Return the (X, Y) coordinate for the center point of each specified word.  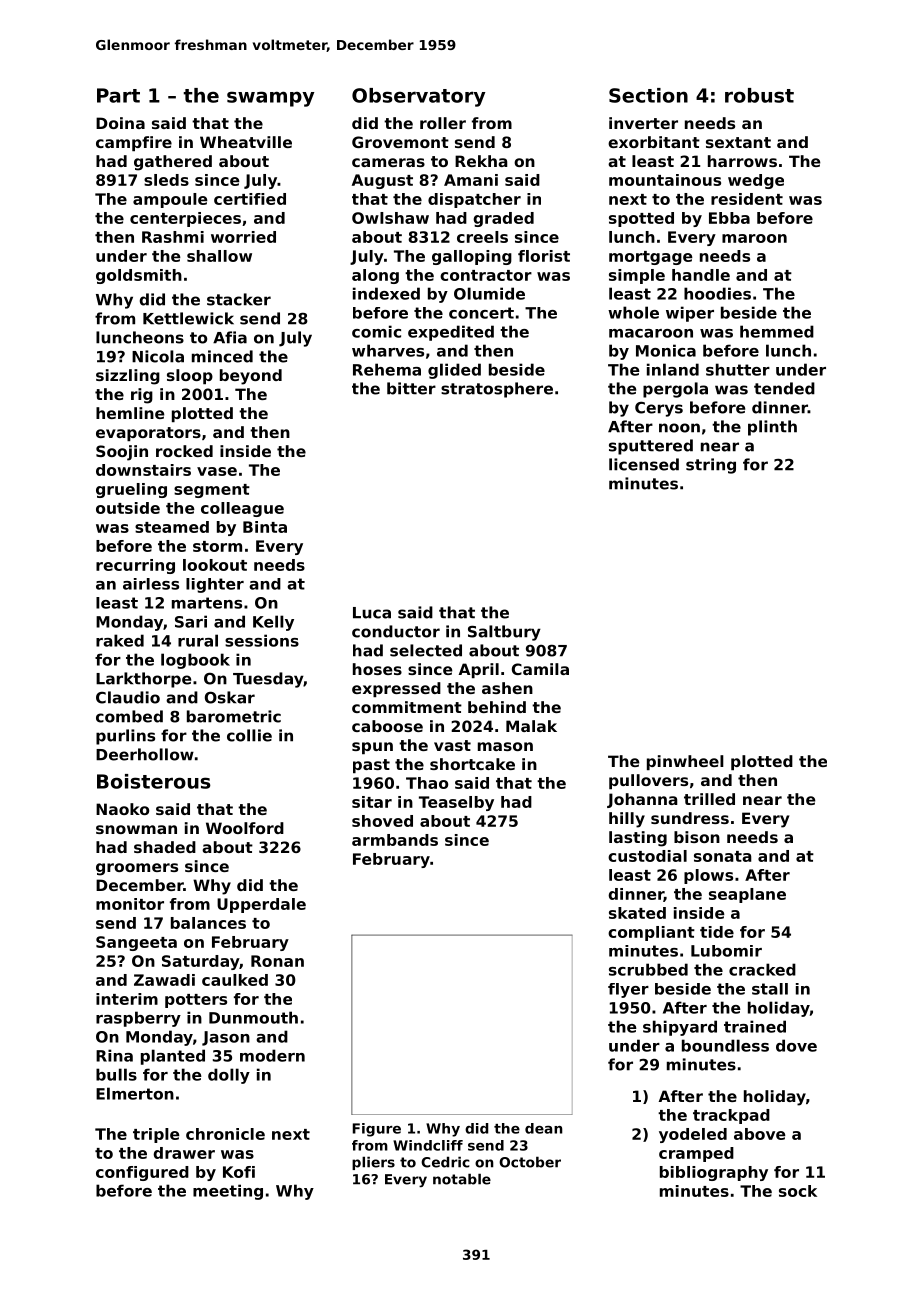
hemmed (777, 331)
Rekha (481, 161)
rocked (184, 451)
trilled (709, 799)
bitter (411, 388)
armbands (395, 840)
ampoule (170, 200)
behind (497, 707)
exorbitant (654, 142)
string (711, 466)
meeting (228, 1192)
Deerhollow (145, 754)
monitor (130, 904)
